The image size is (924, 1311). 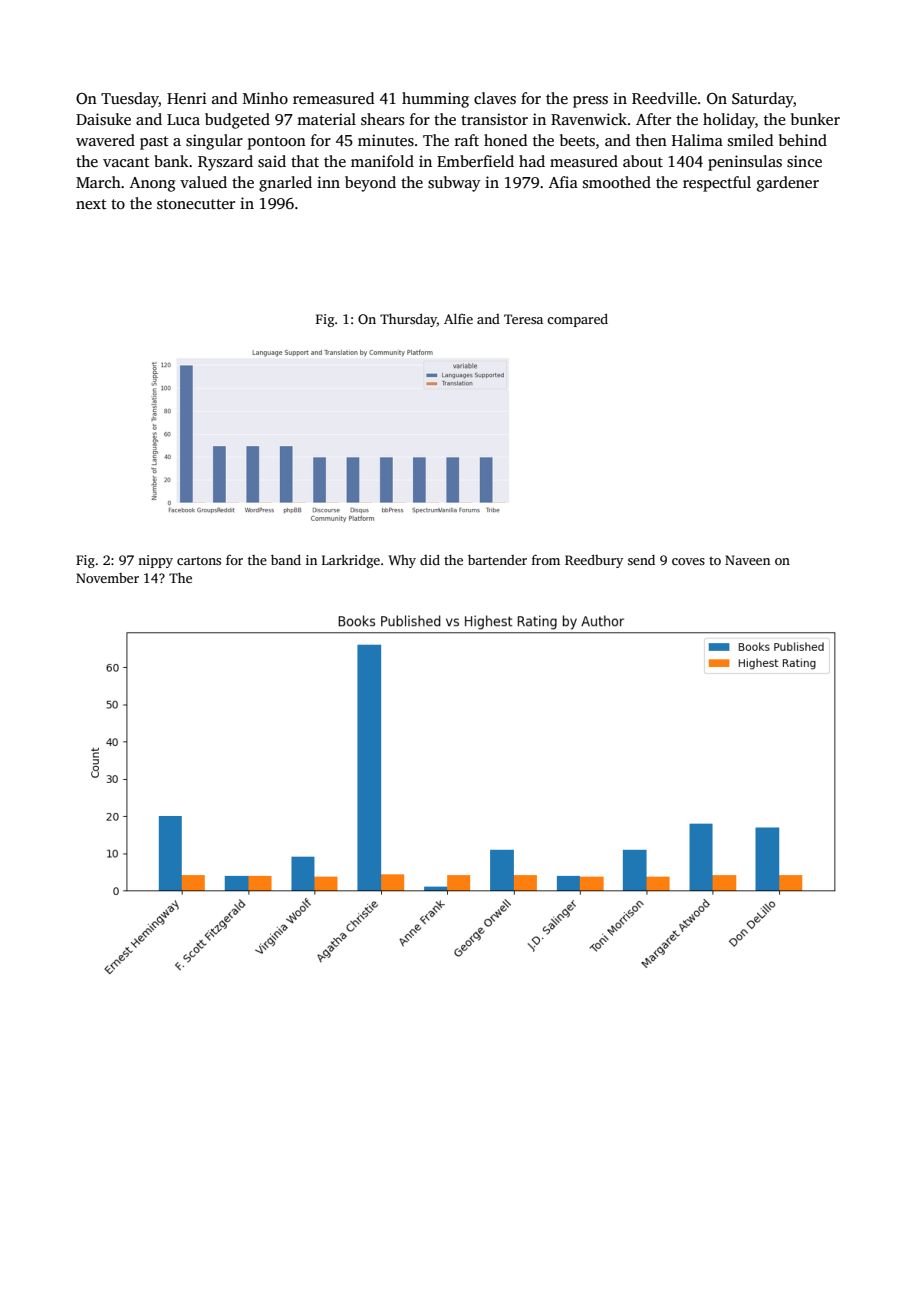 What do you see at coordinates (729, 121) in the screenshot?
I see `holiday` at bounding box center [729, 121].
